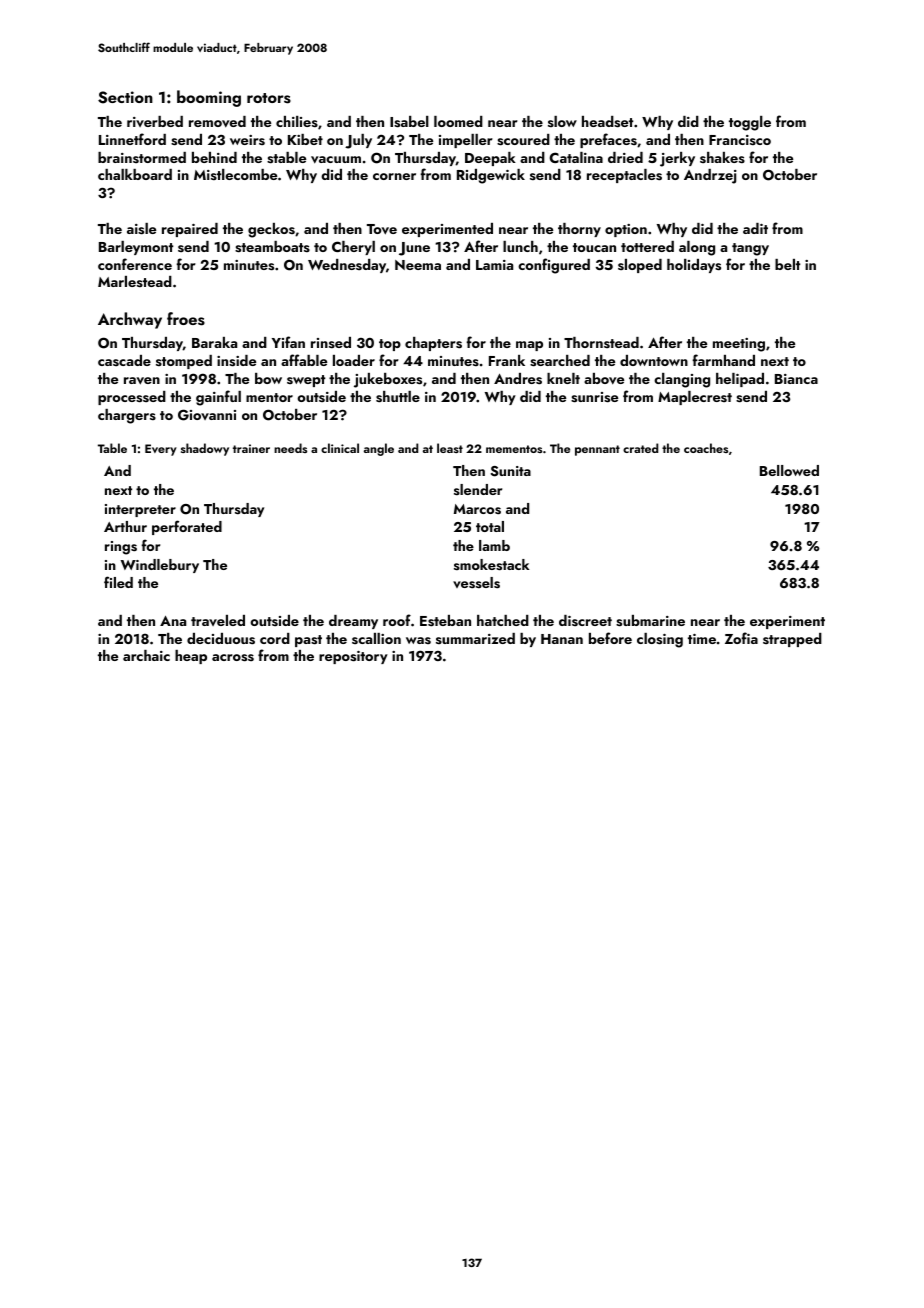  I want to click on thorny, so click(579, 230).
